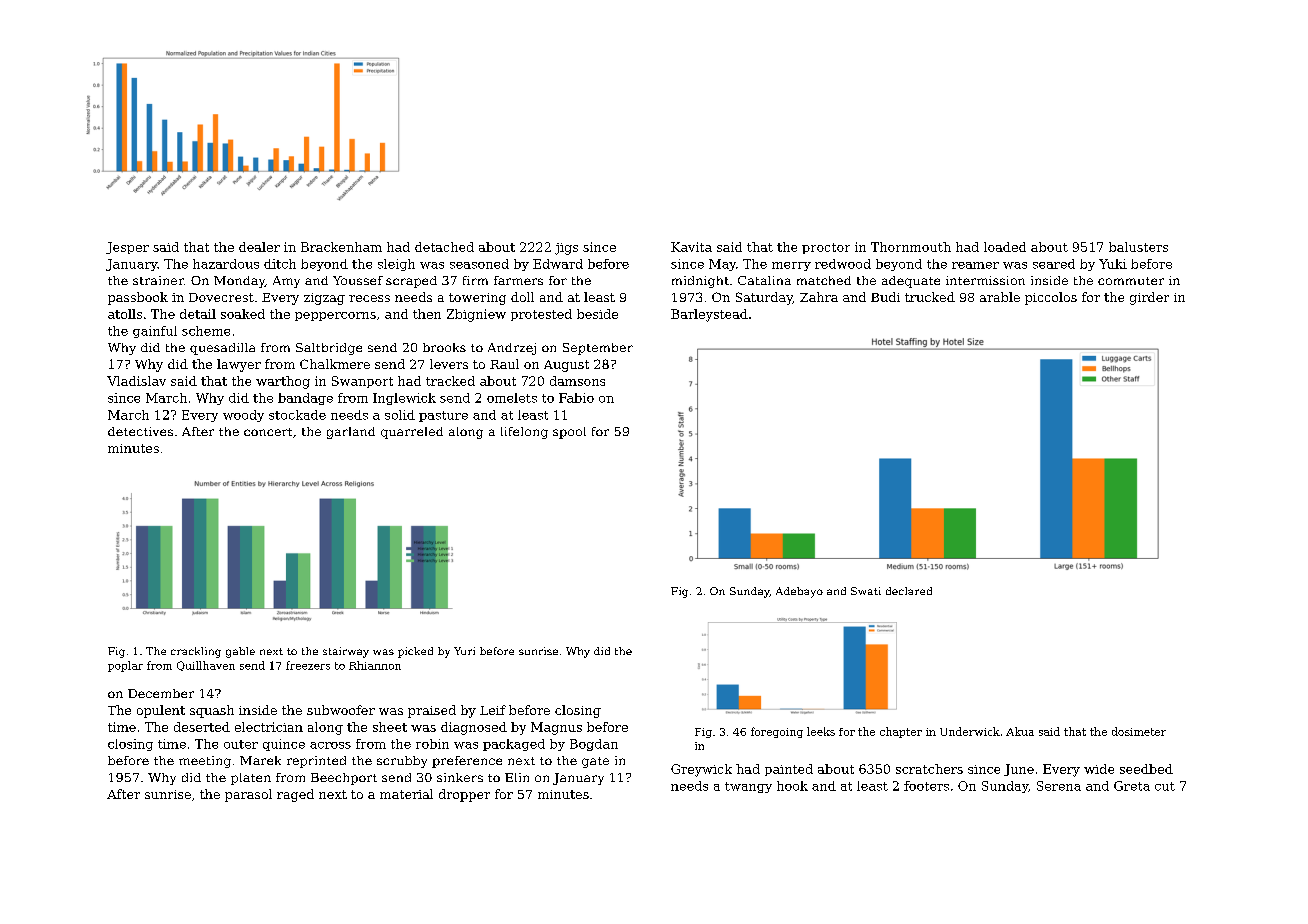  What do you see at coordinates (909, 591) in the screenshot?
I see `declared` at bounding box center [909, 591].
